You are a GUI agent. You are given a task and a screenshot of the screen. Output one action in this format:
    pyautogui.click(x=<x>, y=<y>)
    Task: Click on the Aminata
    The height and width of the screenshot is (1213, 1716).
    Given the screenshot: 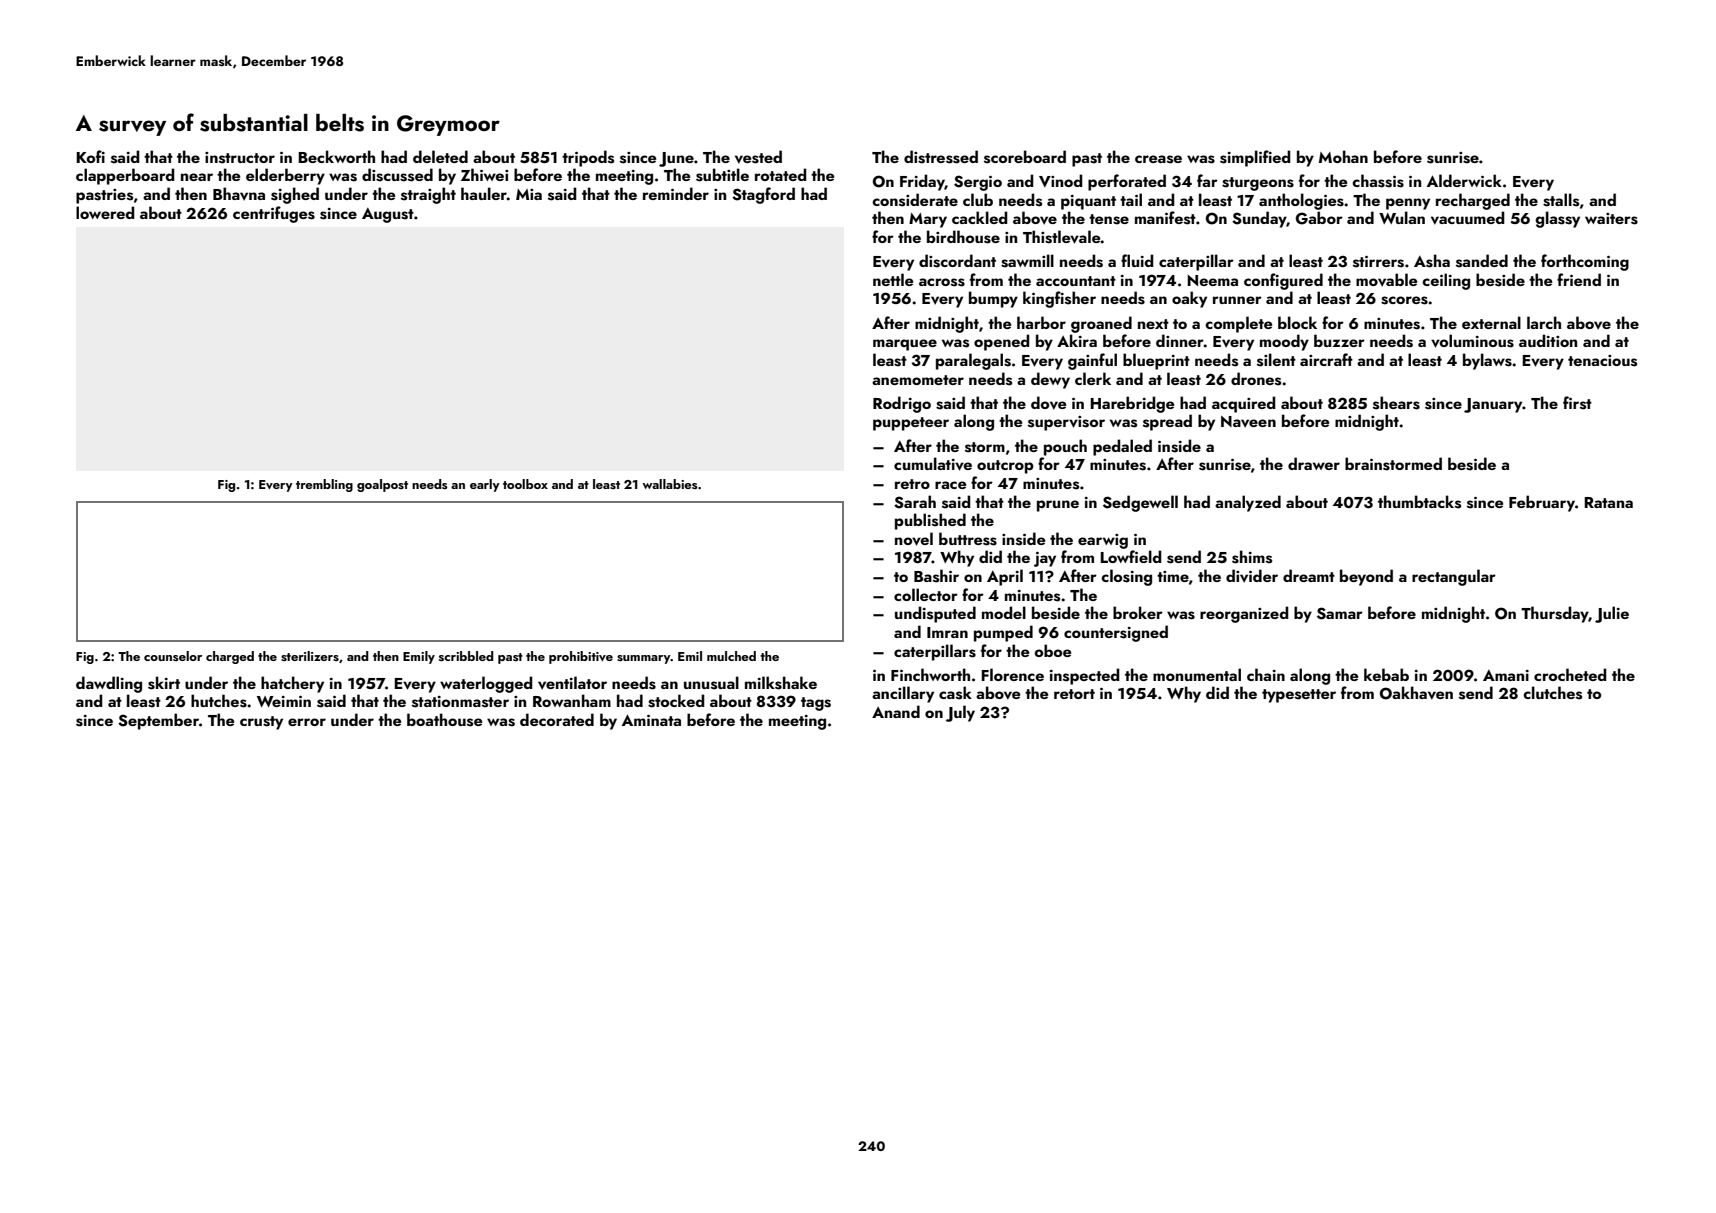 What is the action you would take?
    pyautogui.click(x=651, y=720)
